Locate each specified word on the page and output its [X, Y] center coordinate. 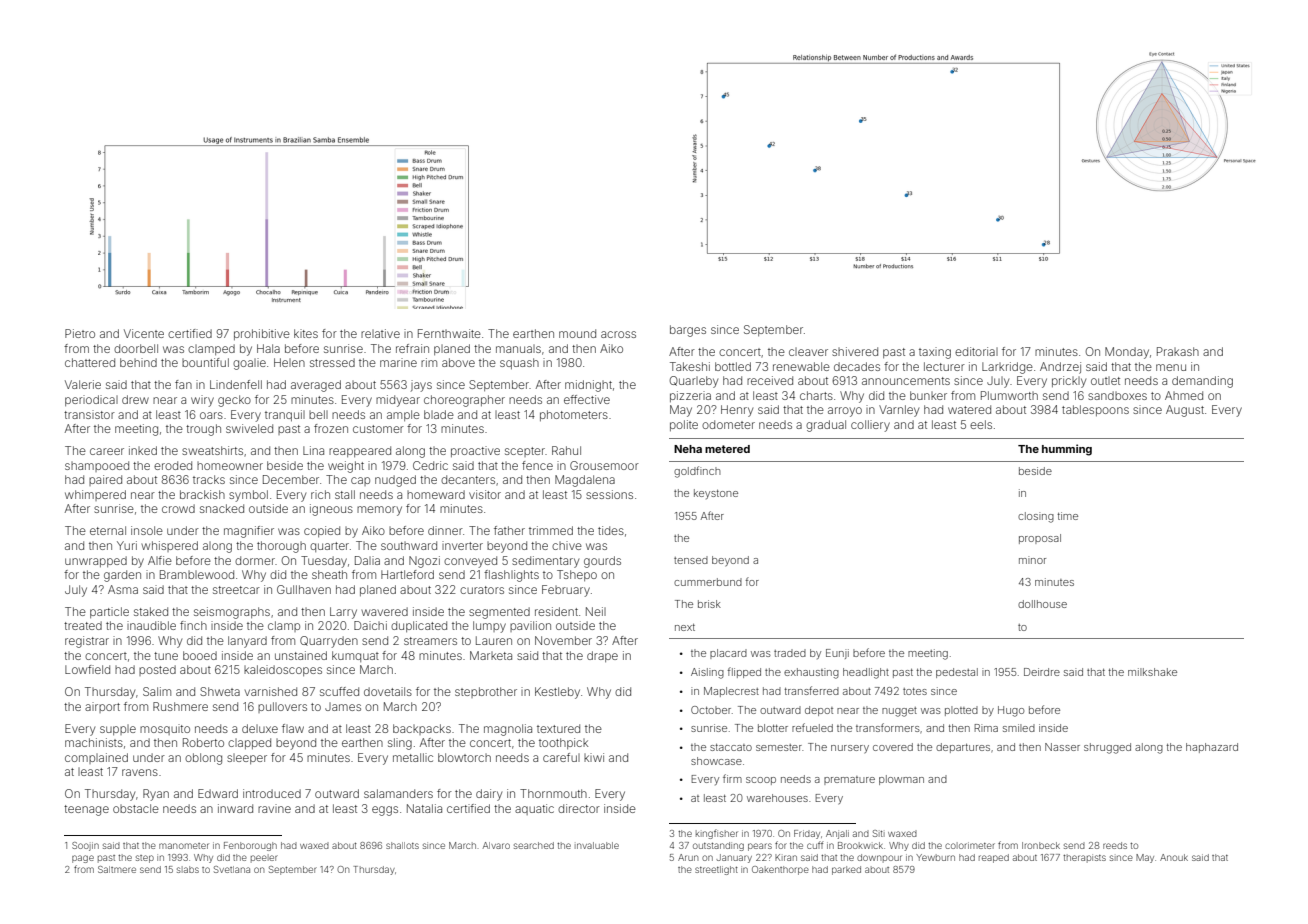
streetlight [716, 870]
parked [846, 870]
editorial [976, 351]
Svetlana [232, 869]
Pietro [80, 333]
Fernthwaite [449, 333]
